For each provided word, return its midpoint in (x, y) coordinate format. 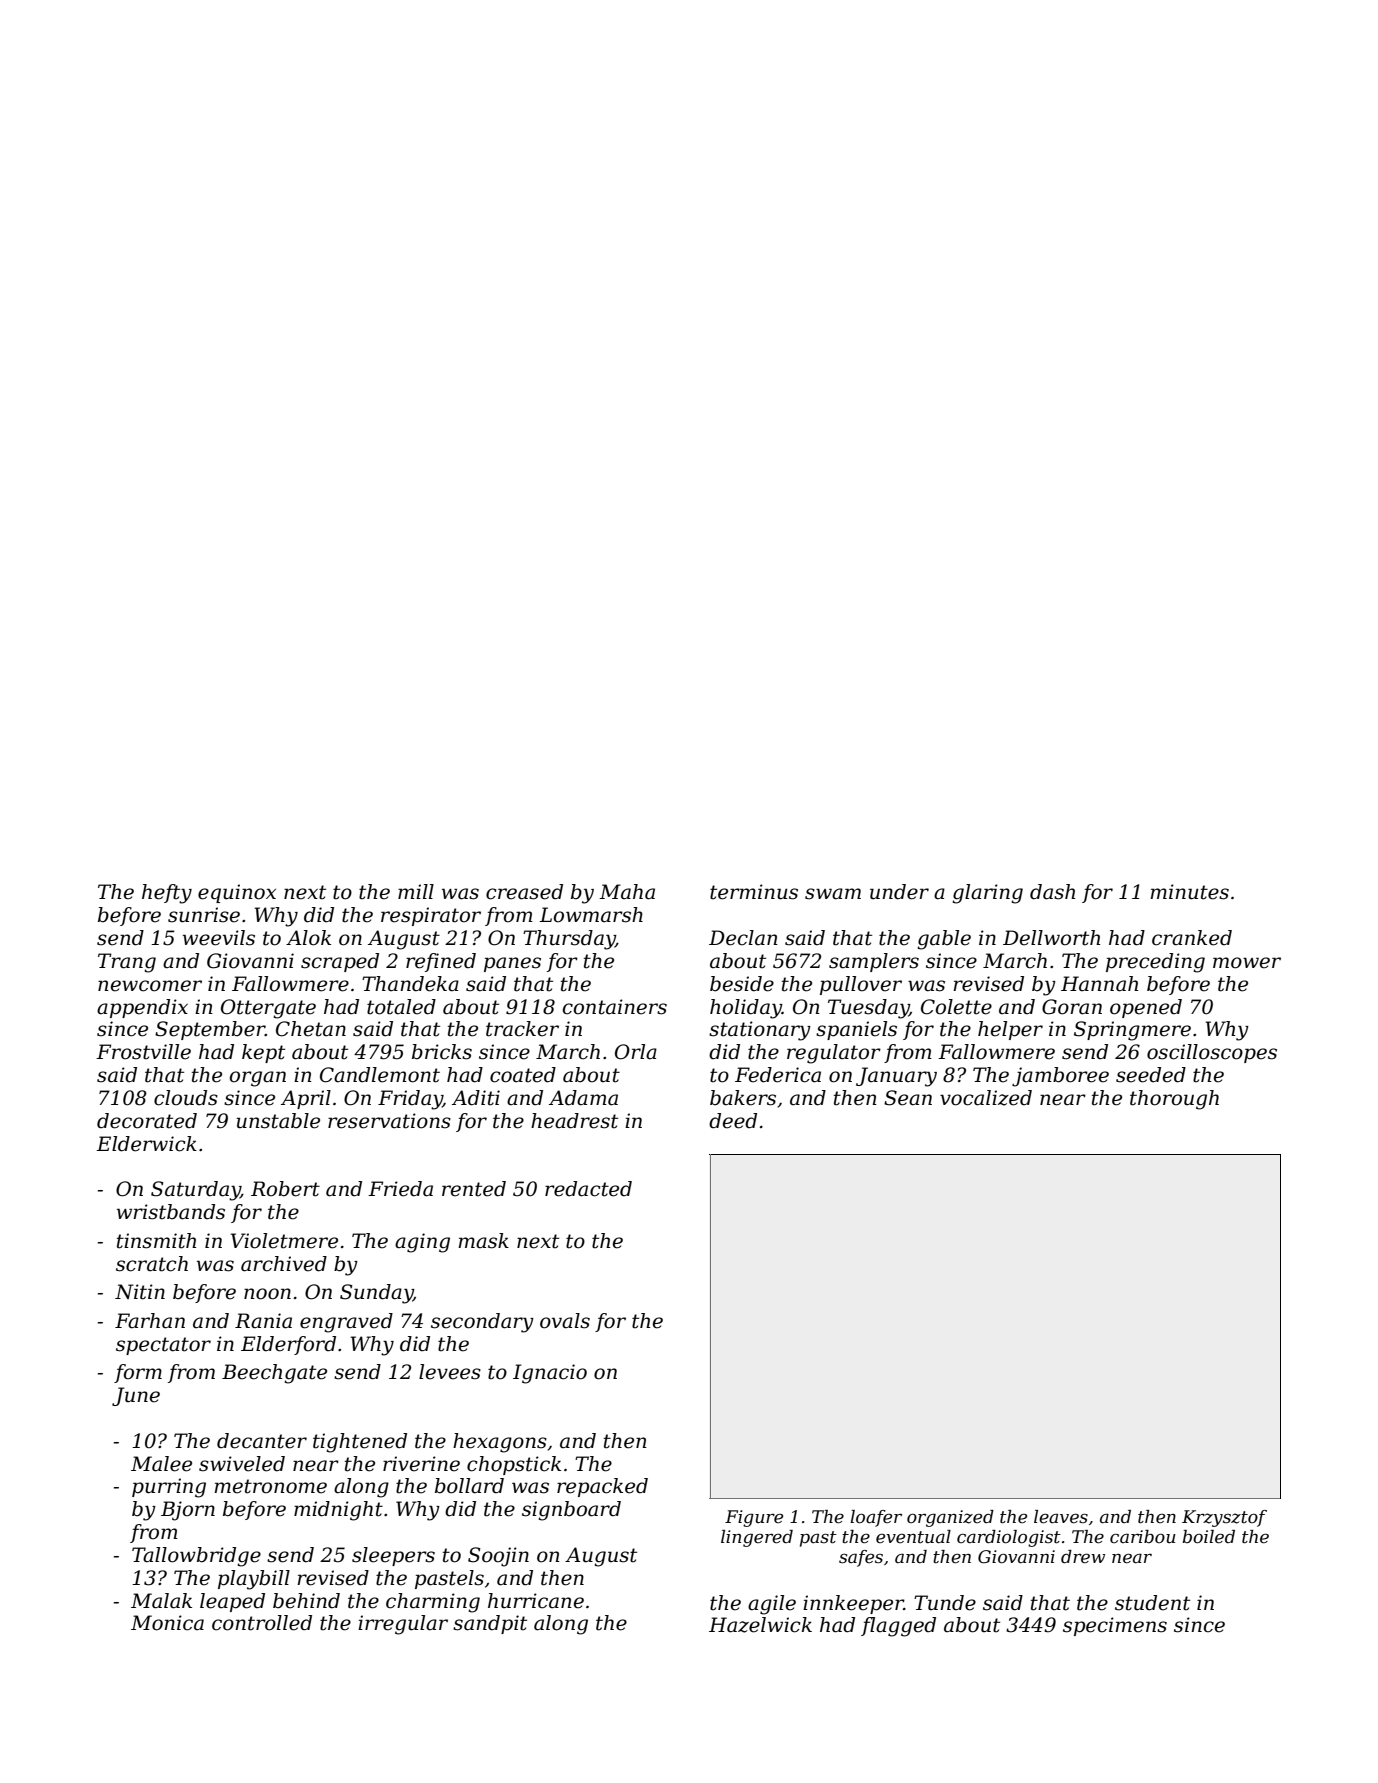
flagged (898, 1627)
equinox (237, 893)
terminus (754, 892)
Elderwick (146, 1144)
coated (523, 1075)
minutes (1189, 892)
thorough (1174, 1100)
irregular (403, 1625)
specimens (1115, 1626)
